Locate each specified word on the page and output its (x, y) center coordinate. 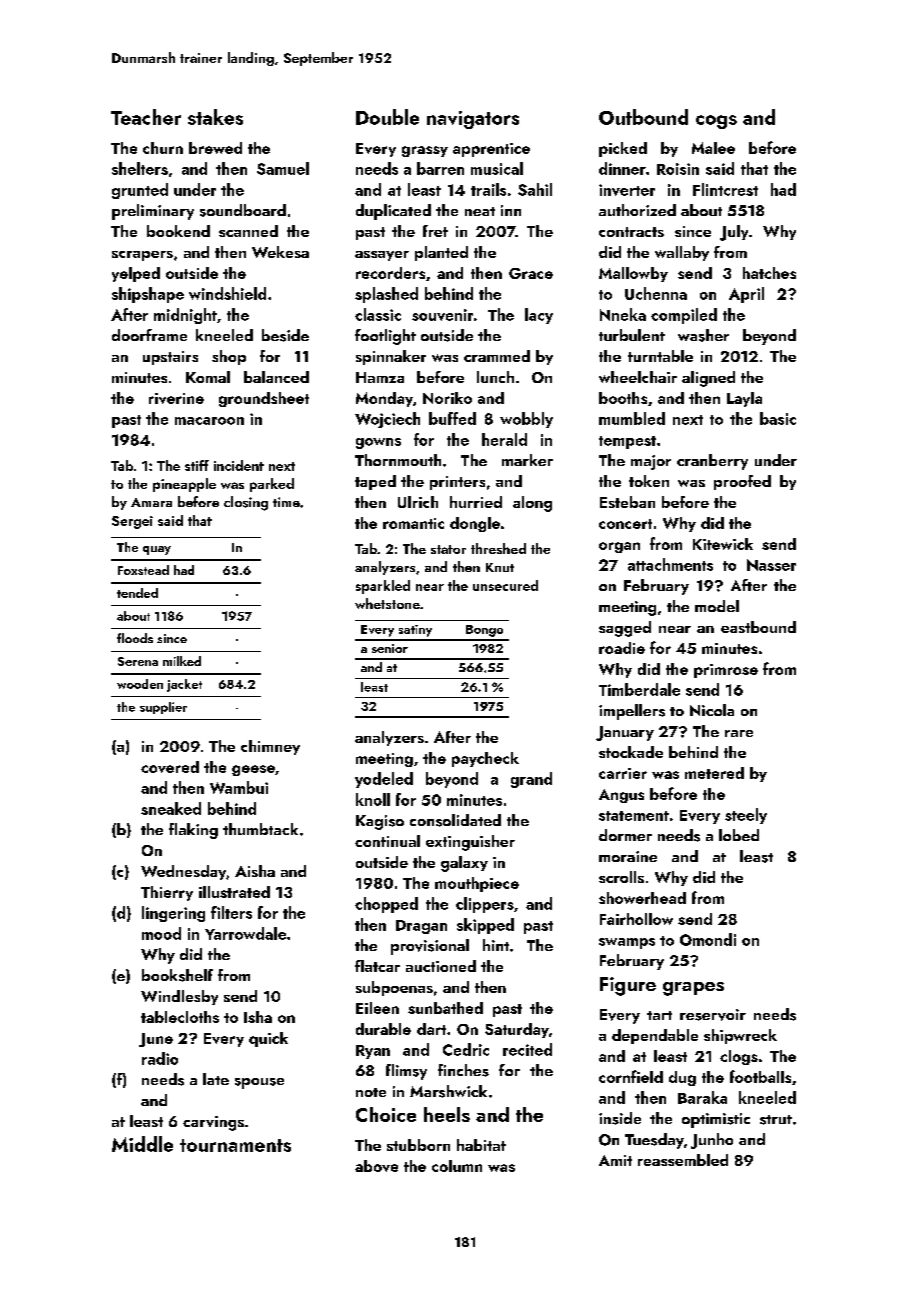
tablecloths (180, 1017)
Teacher (146, 117)
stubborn (418, 1145)
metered (714, 773)
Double (387, 117)
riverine (176, 398)
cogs (716, 122)
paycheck (485, 759)
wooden (140, 684)
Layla (744, 399)
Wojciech (387, 420)
